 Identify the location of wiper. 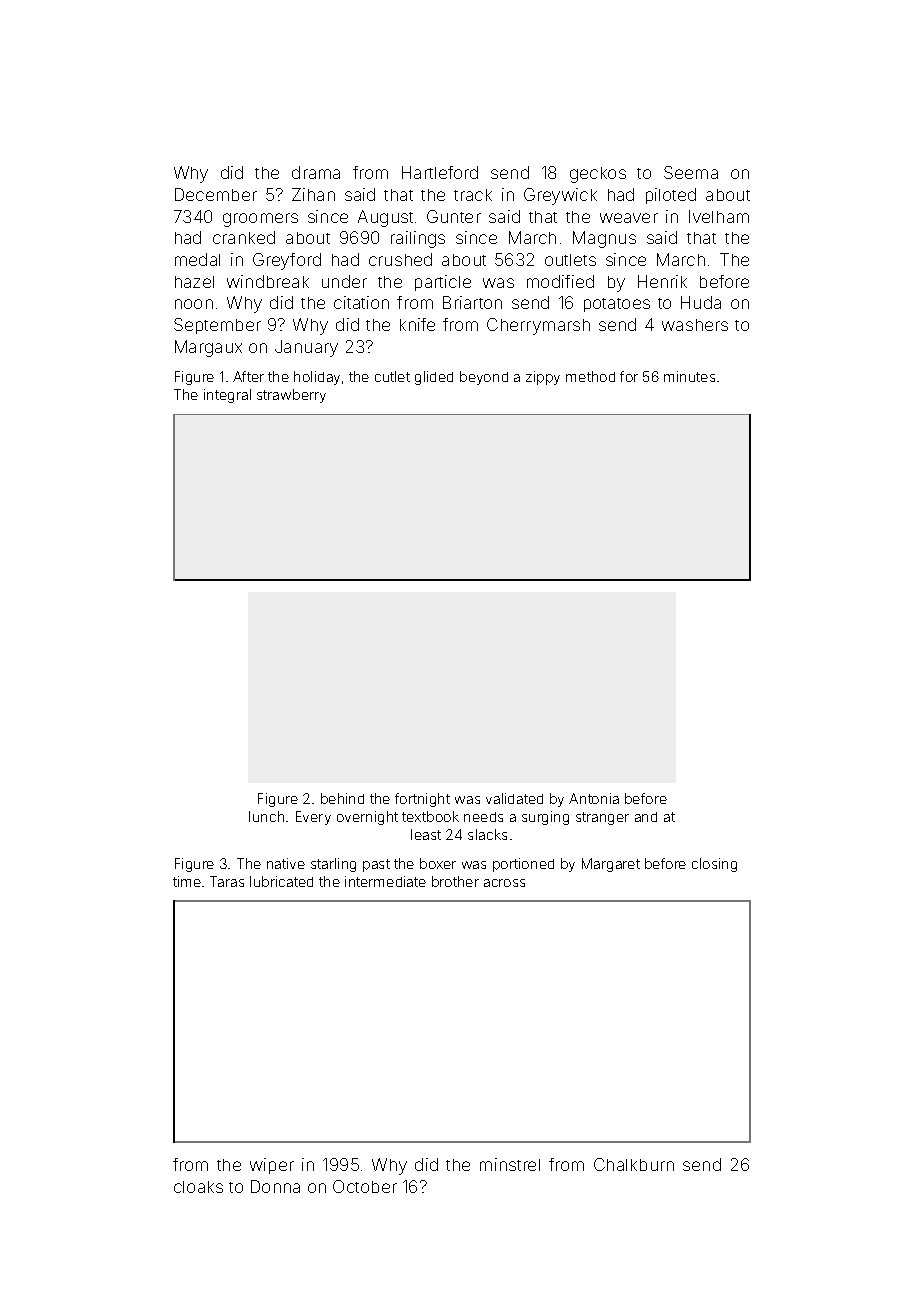
(272, 1166).
